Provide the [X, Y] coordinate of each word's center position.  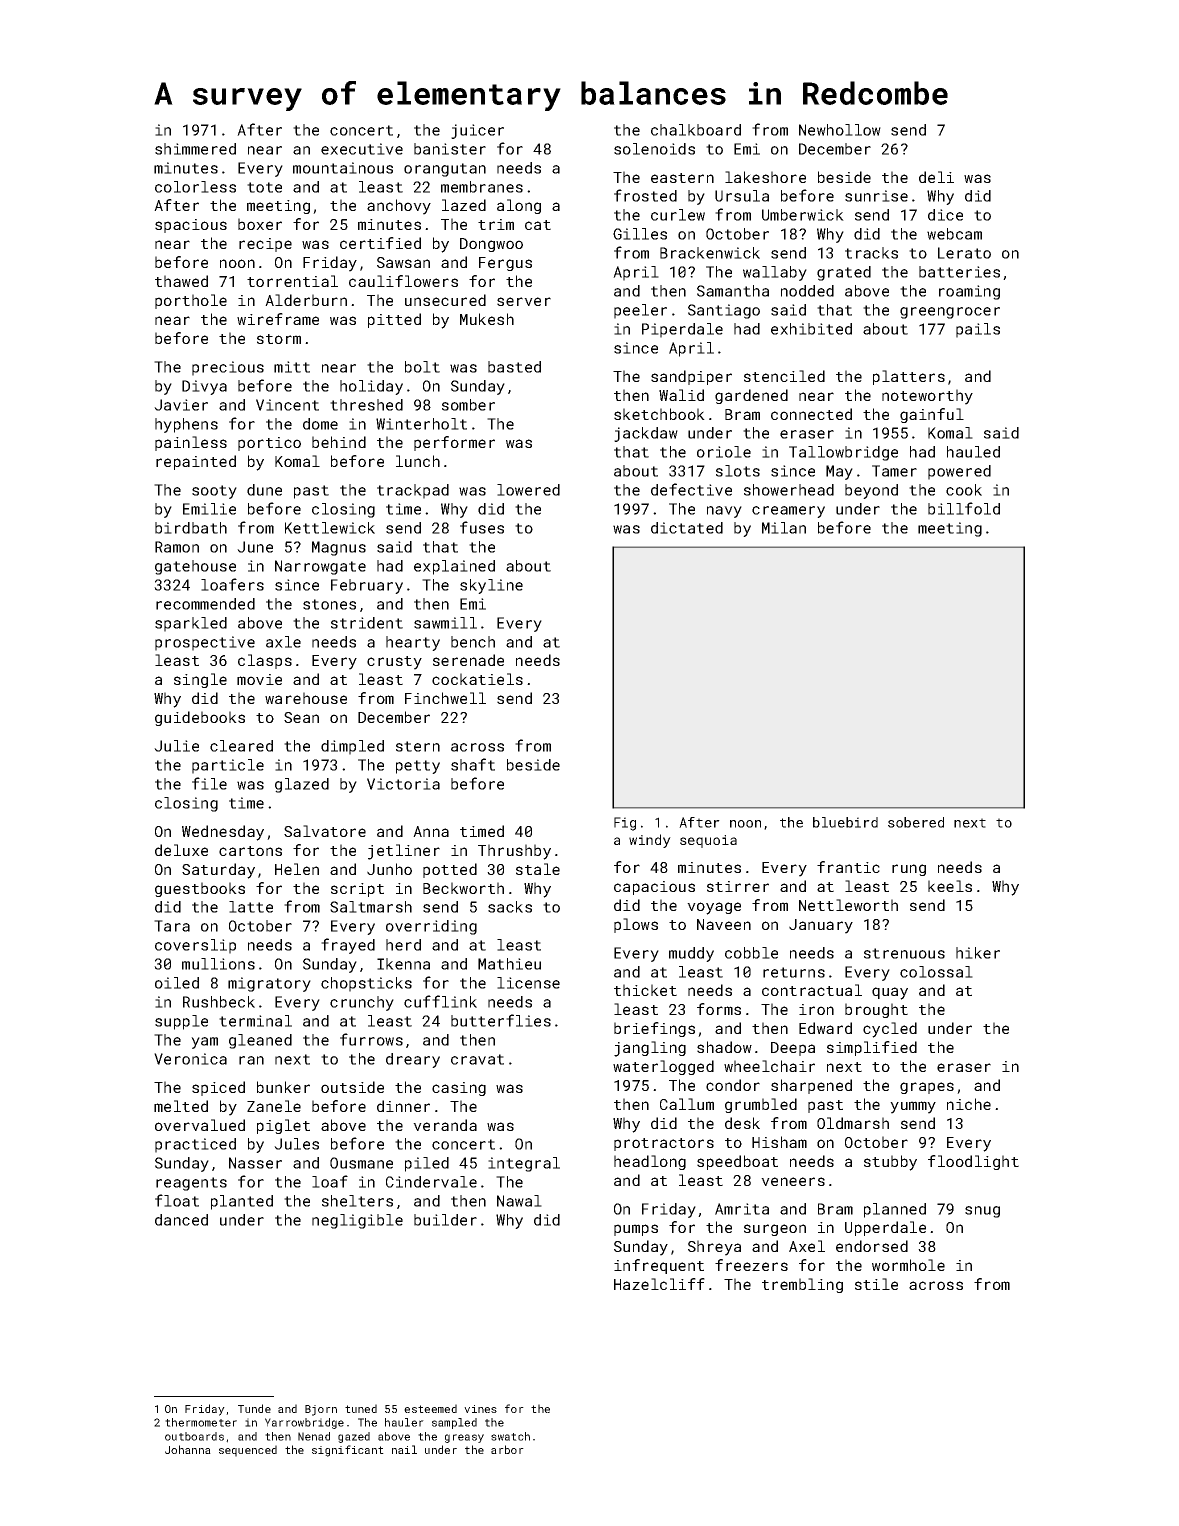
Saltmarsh [371, 907]
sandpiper [691, 377]
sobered [916, 822]
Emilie [209, 509]
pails [978, 330]
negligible [357, 1221]
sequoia [708, 841]
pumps [636, 1230]
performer [454, 443]
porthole [191, 301]
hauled [973, 452]
